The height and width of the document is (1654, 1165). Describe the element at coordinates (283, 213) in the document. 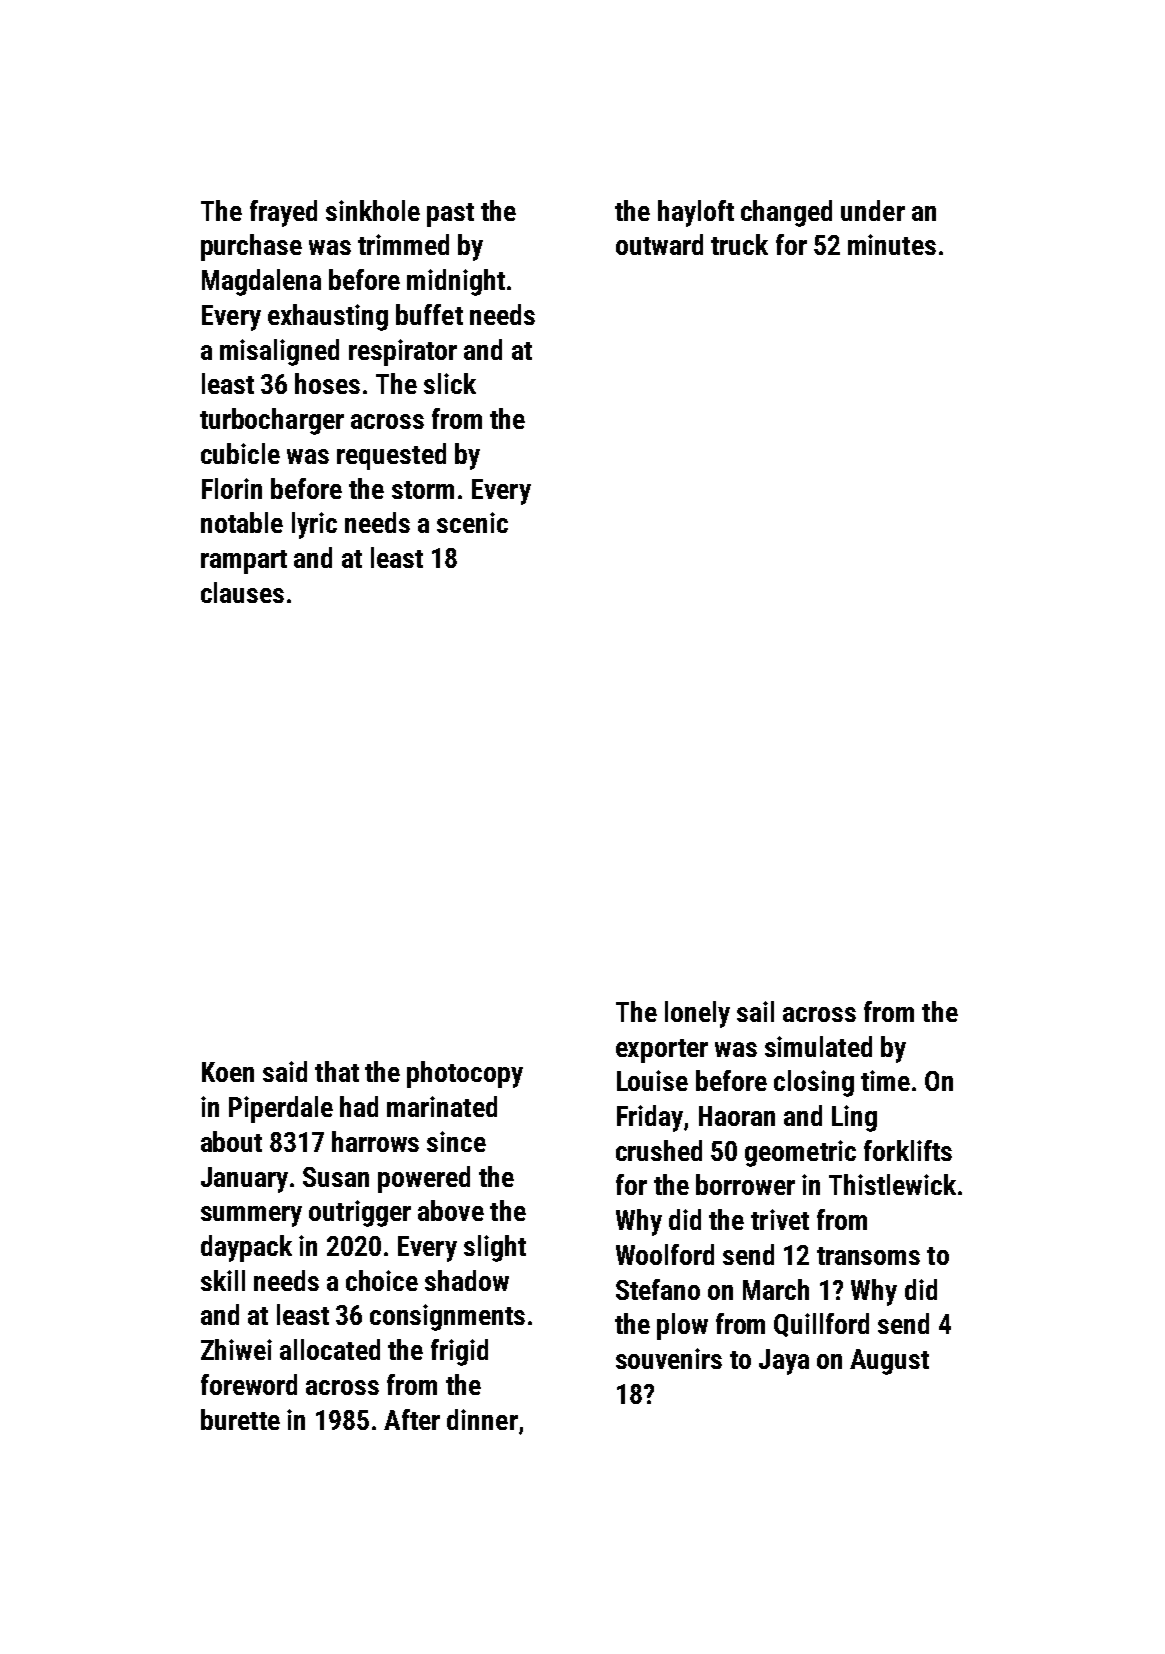

I see `frayed` at that location.
